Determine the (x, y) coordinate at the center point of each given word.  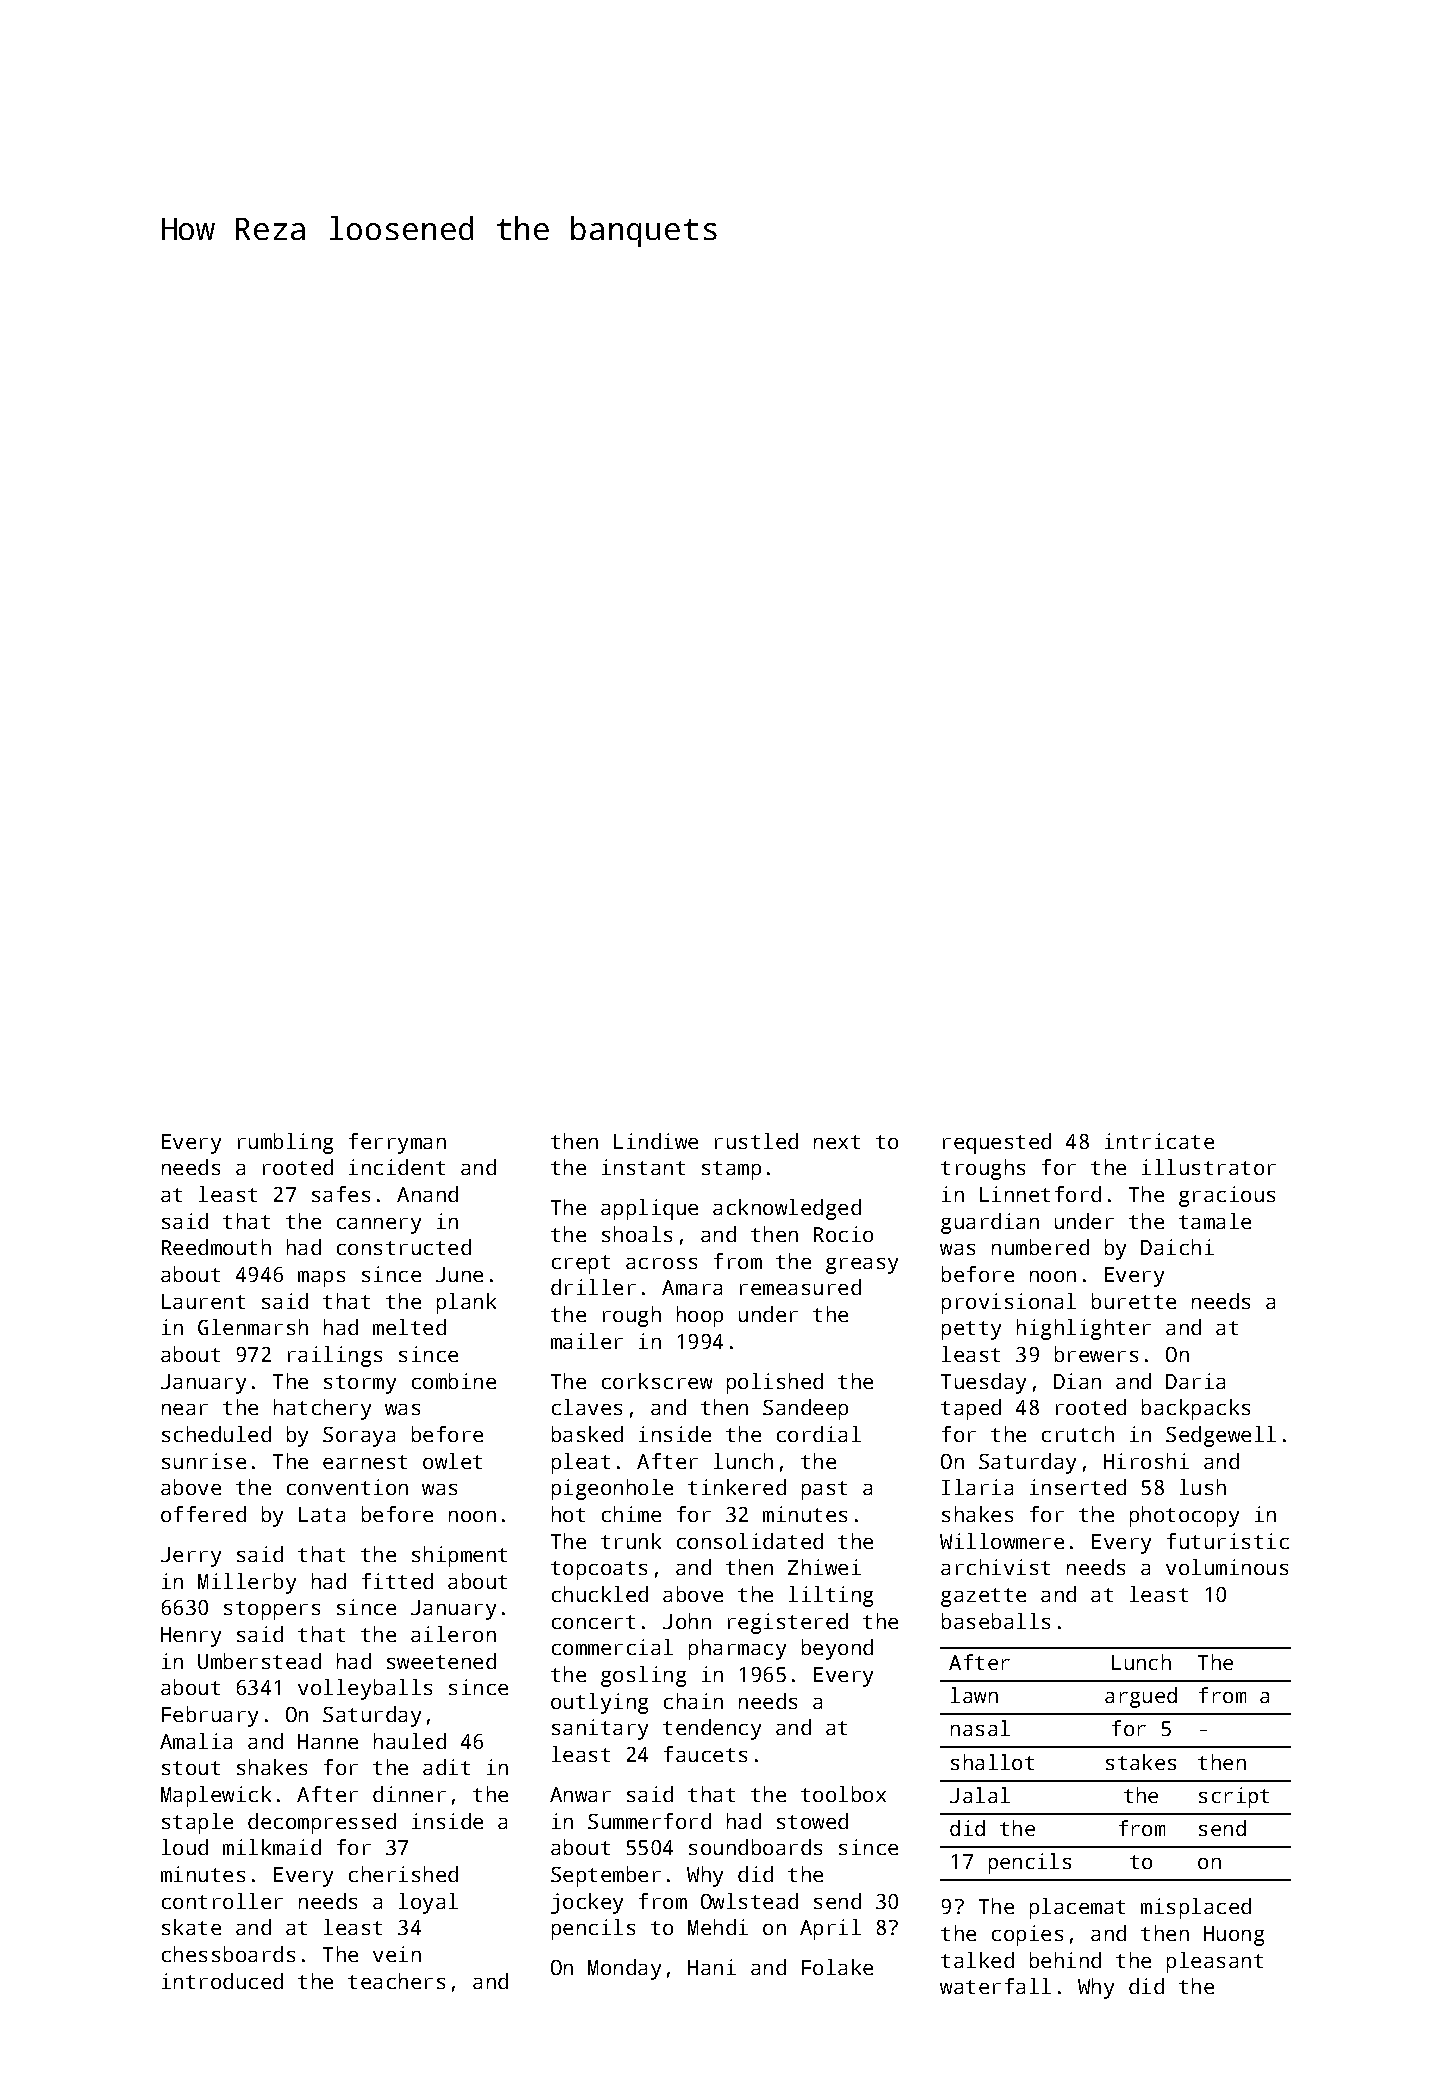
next (837, 1142)
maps (321, 1279)
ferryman (397, 1143)
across (661, 1263)
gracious (1227, 1196)
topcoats (599, 1570)
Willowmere (1002, 1541)
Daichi (1177, 1247)
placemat (1077, 1908)
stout (191, 1768)
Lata (322, 1514)
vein (397, 1954)
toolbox (843, 1794)
